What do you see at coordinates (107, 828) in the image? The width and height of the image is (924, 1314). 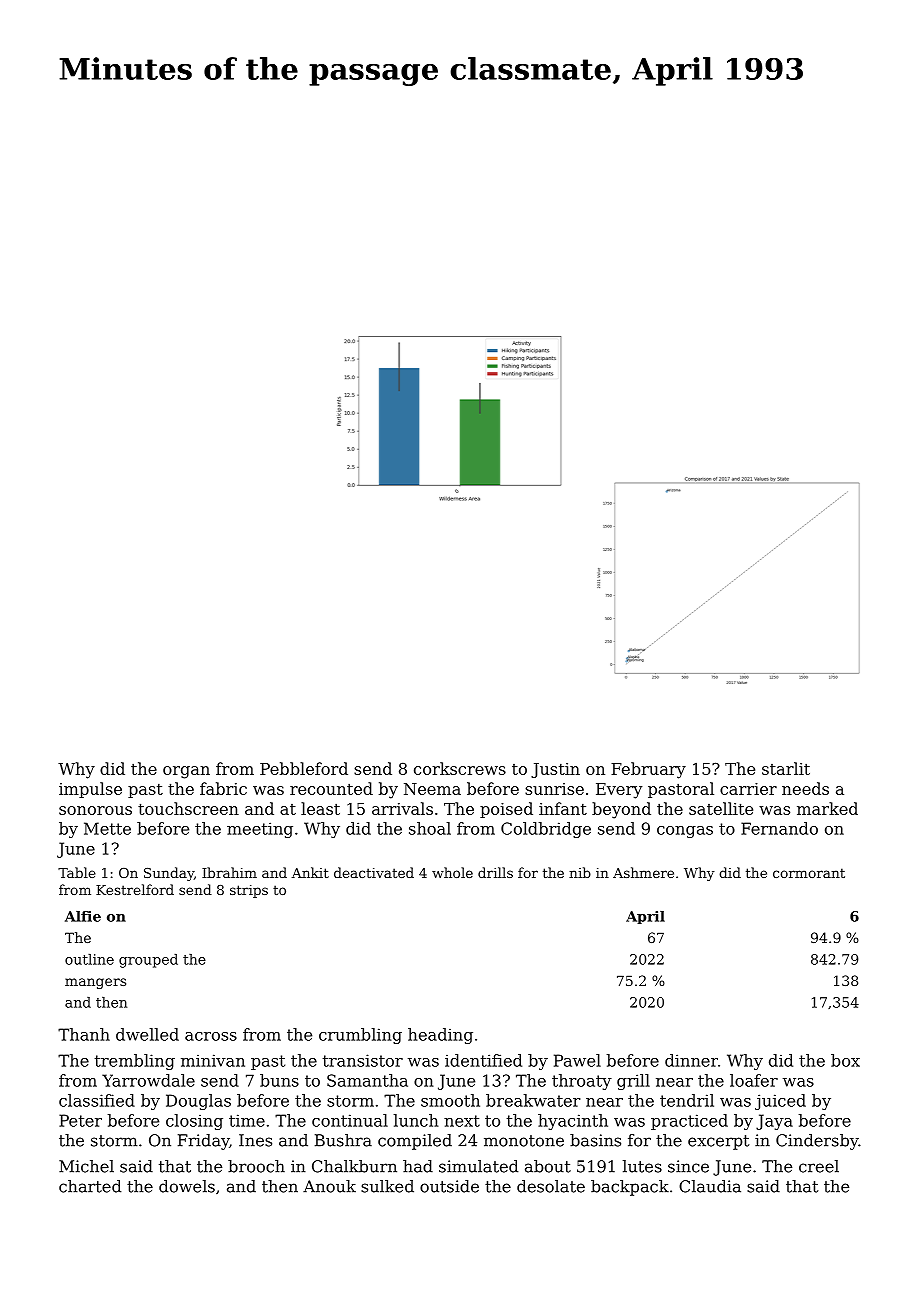 I see `Mette` at bounding box center [107, 828].
